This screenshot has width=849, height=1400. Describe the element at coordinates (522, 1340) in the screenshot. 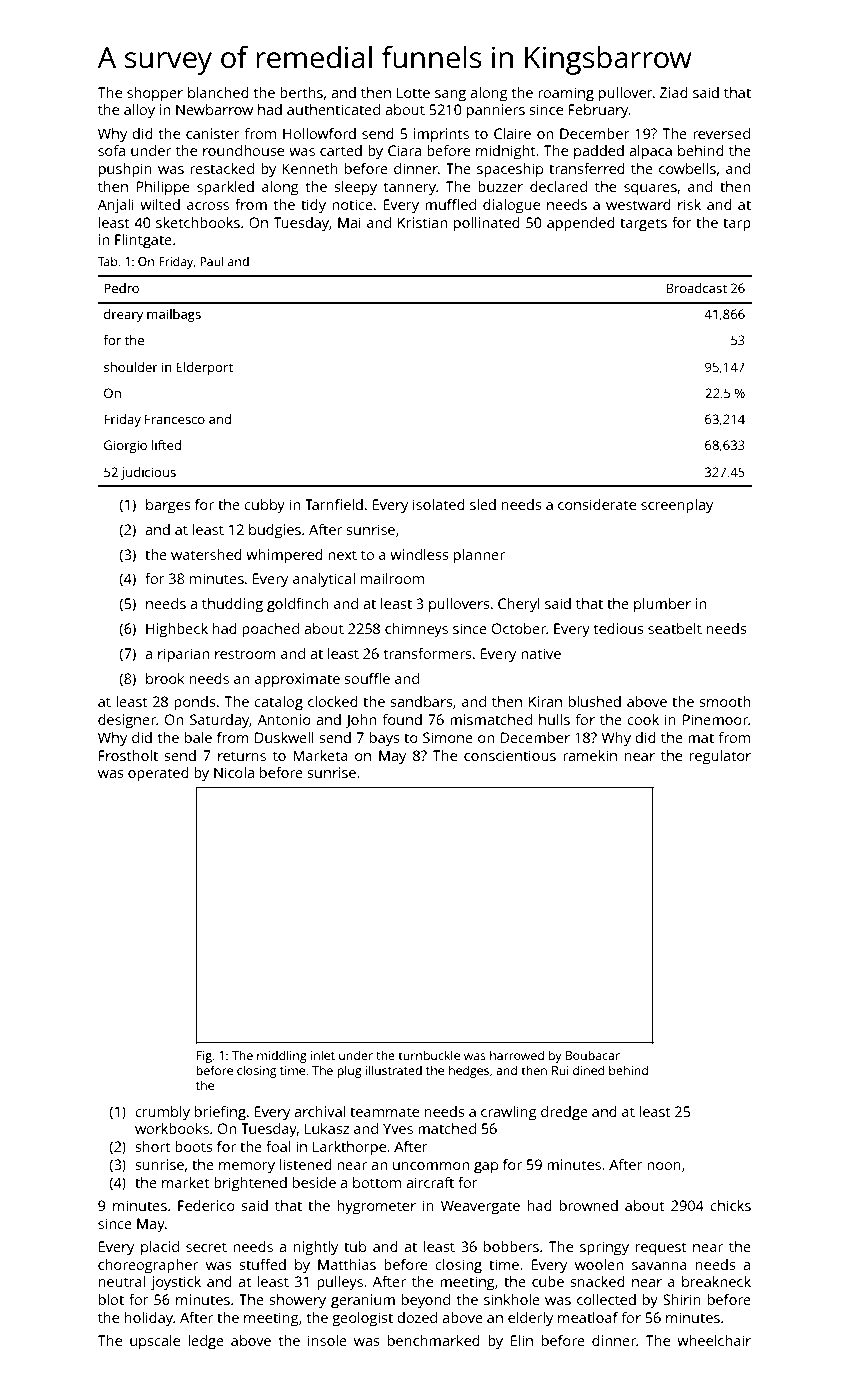

I see `Elin` at that location.
